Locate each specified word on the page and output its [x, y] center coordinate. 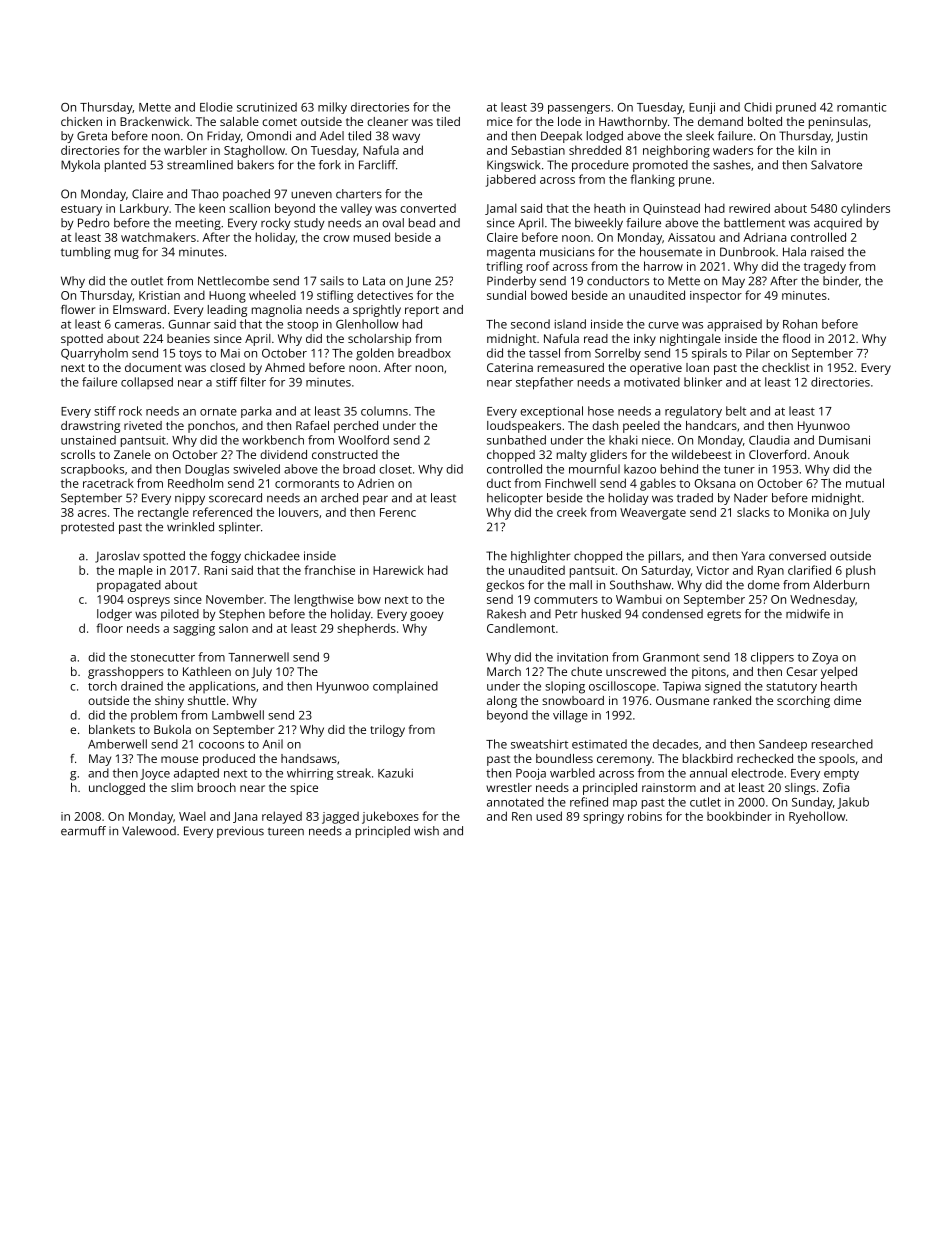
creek [572, 512]
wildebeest [702, 454]
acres [92, 513]
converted [428, 208]
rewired [749, 208]
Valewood [149, 831]
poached [246, 195]
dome [764, 585]
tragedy [825, 267]
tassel [544, 353]
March [504, 671]
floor [109, 628]
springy [603, 818]
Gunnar [190, 324]
